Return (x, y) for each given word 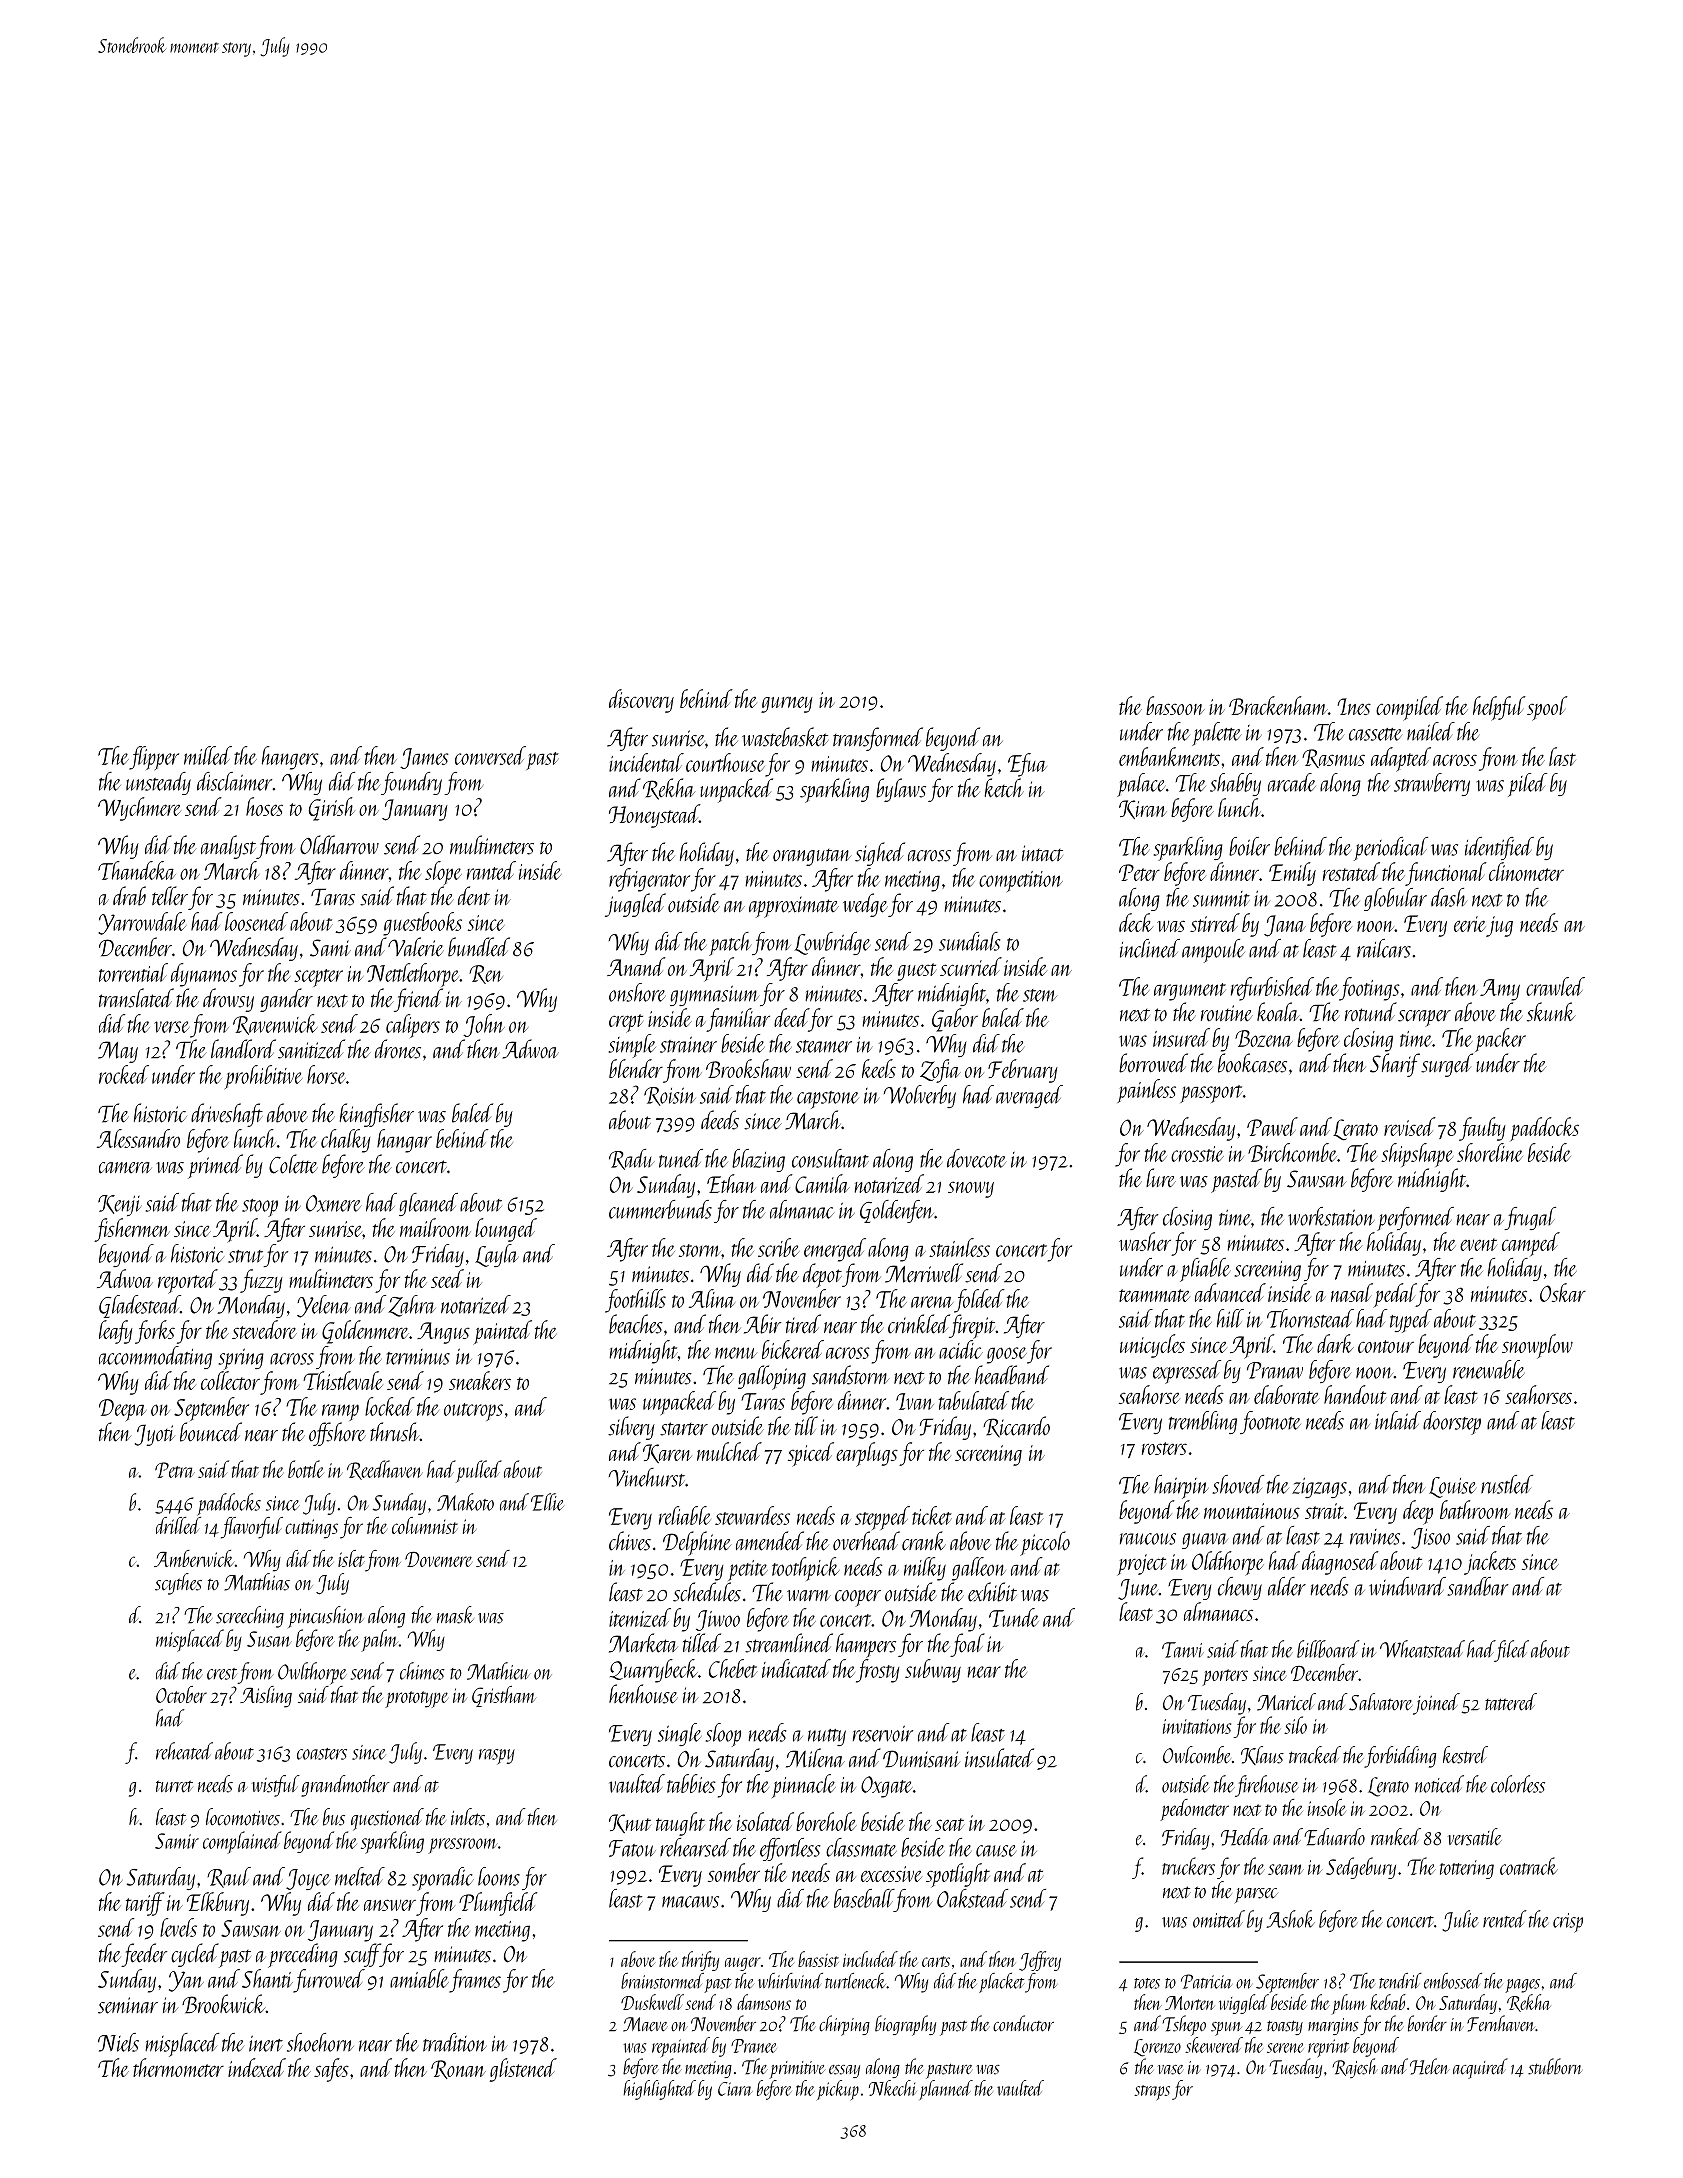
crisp (1568, 1923)
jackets (1490, 1563)
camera (125, 1168)
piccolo (1045, 1543)
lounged (506, 1230)
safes (331, 2070)
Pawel (1272, 1126)
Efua (1027, 765)
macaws (690, 1902)
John (484, 1025)
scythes (178, 1584)
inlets (468, 1817)
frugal (1530, 1218)
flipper (154, 758)
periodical (1391, 849)
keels (879, 1068)
